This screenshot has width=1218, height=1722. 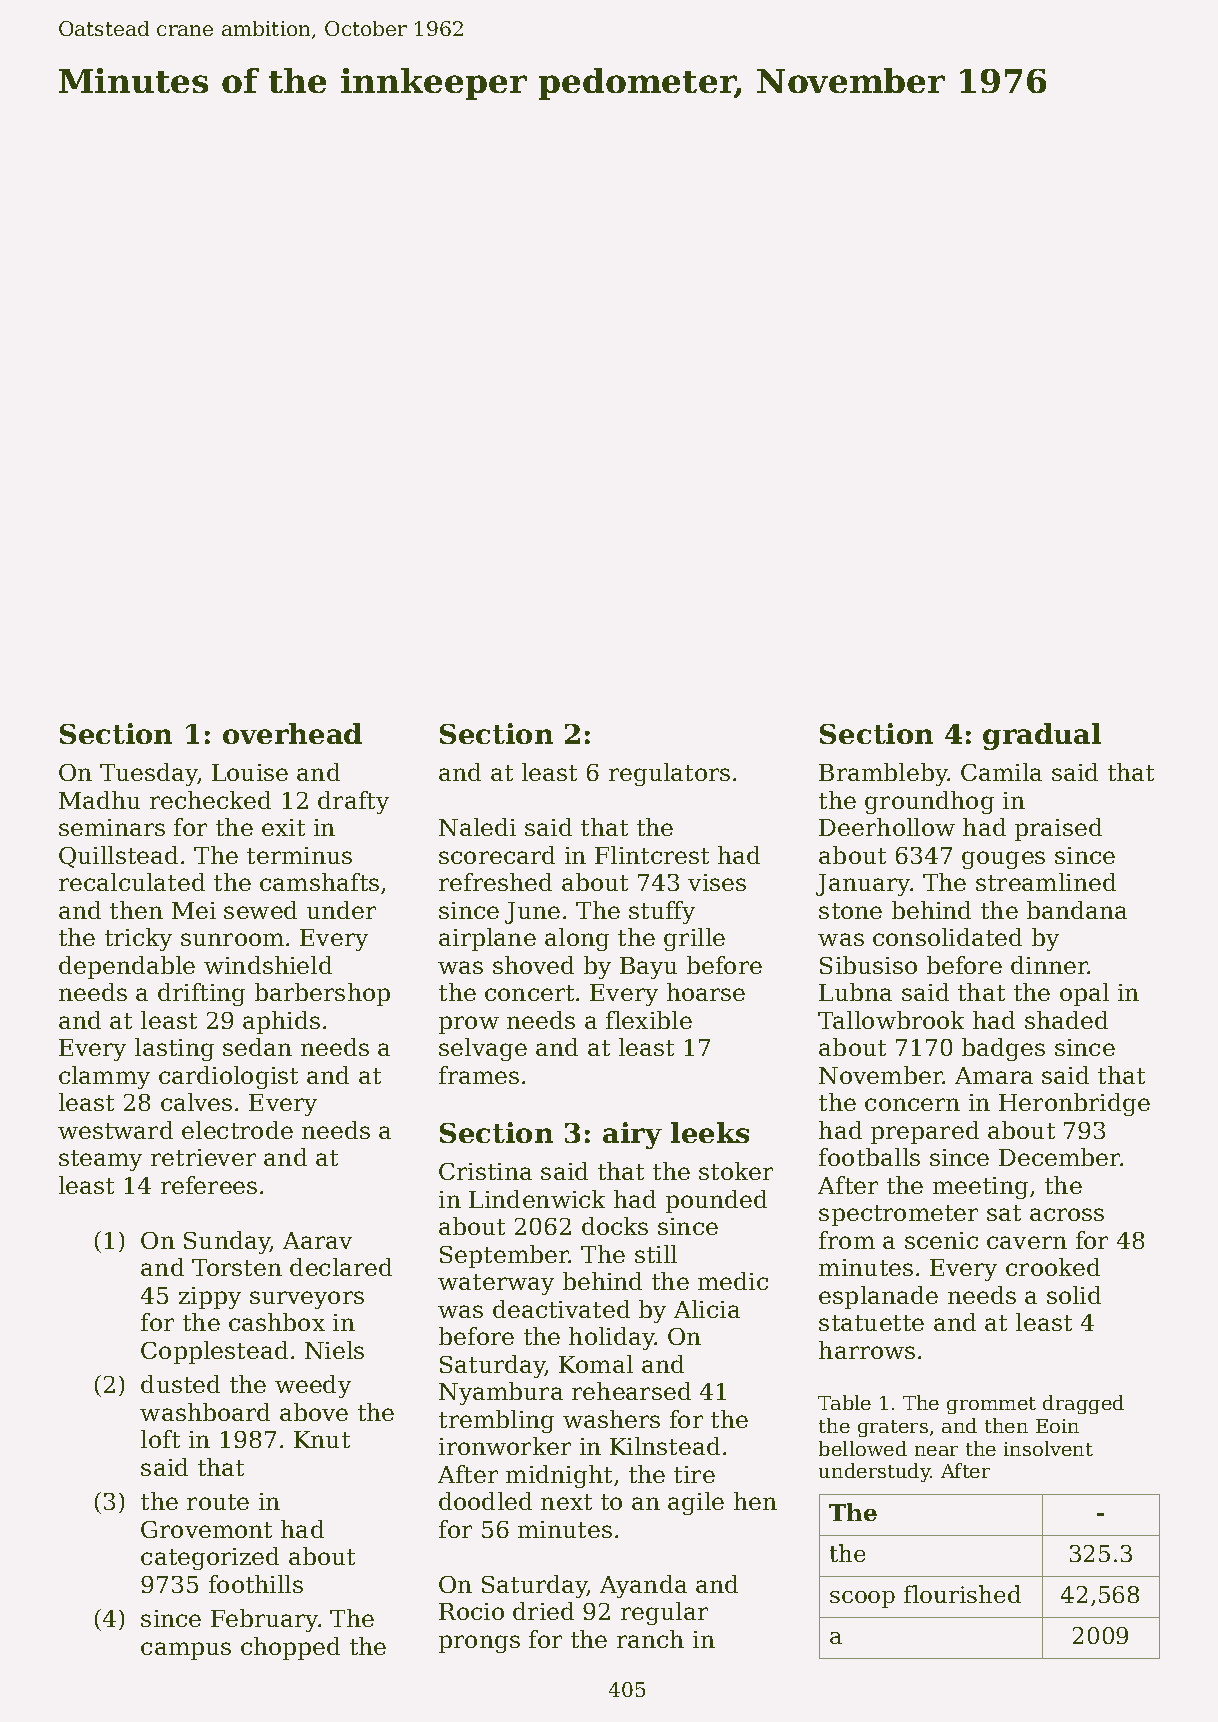 I want to click on selvage, so click(x=483, y=1049).
